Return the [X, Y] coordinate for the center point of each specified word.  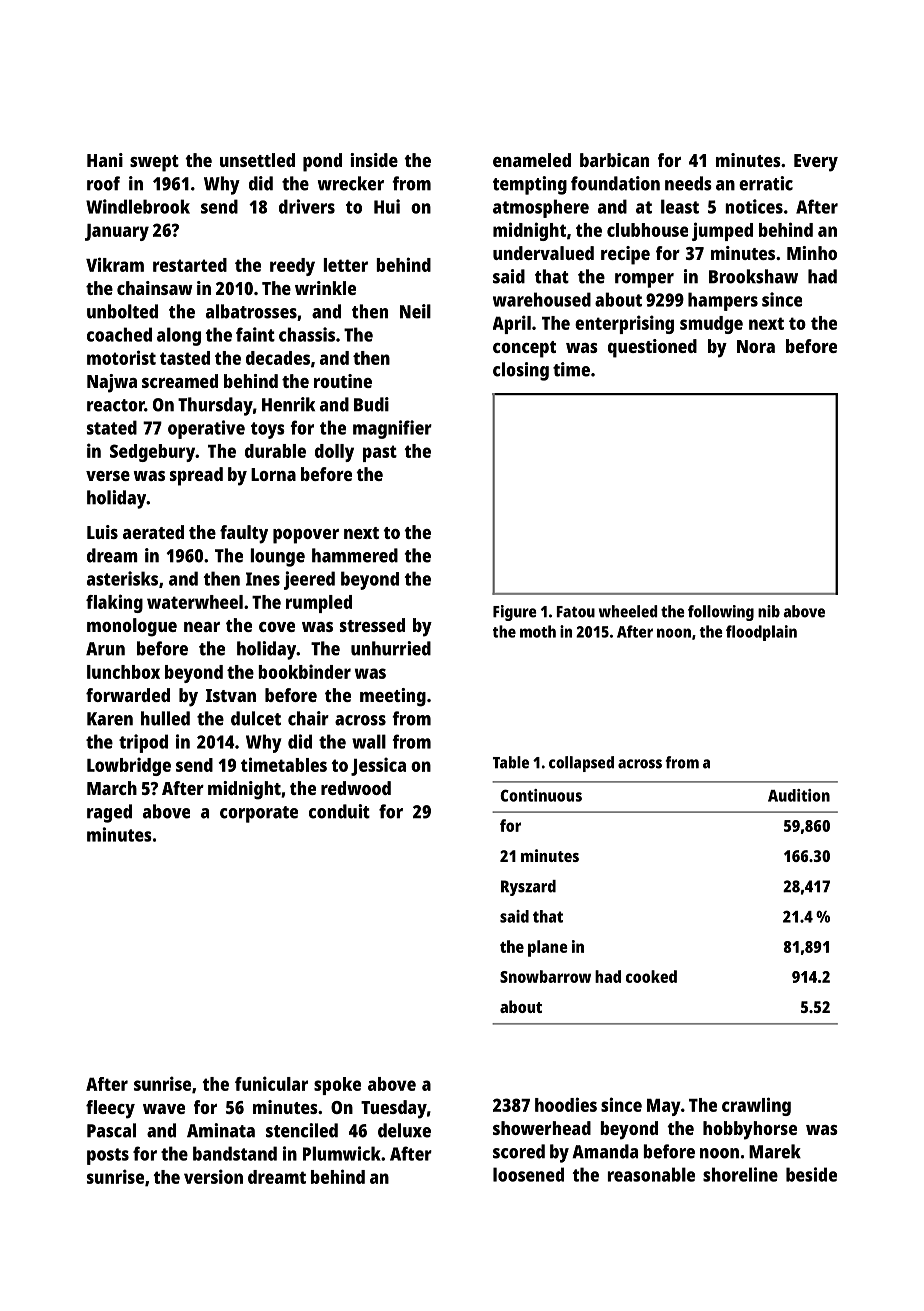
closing [521, 371]
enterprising [624, 324]
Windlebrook [138, 206]
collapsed [581, 764]
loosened [528, 1174]
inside [374, 160]
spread [196, 476]
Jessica [378, 766]
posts [108, 1156]
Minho [812, 253]
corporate [259, 814]
